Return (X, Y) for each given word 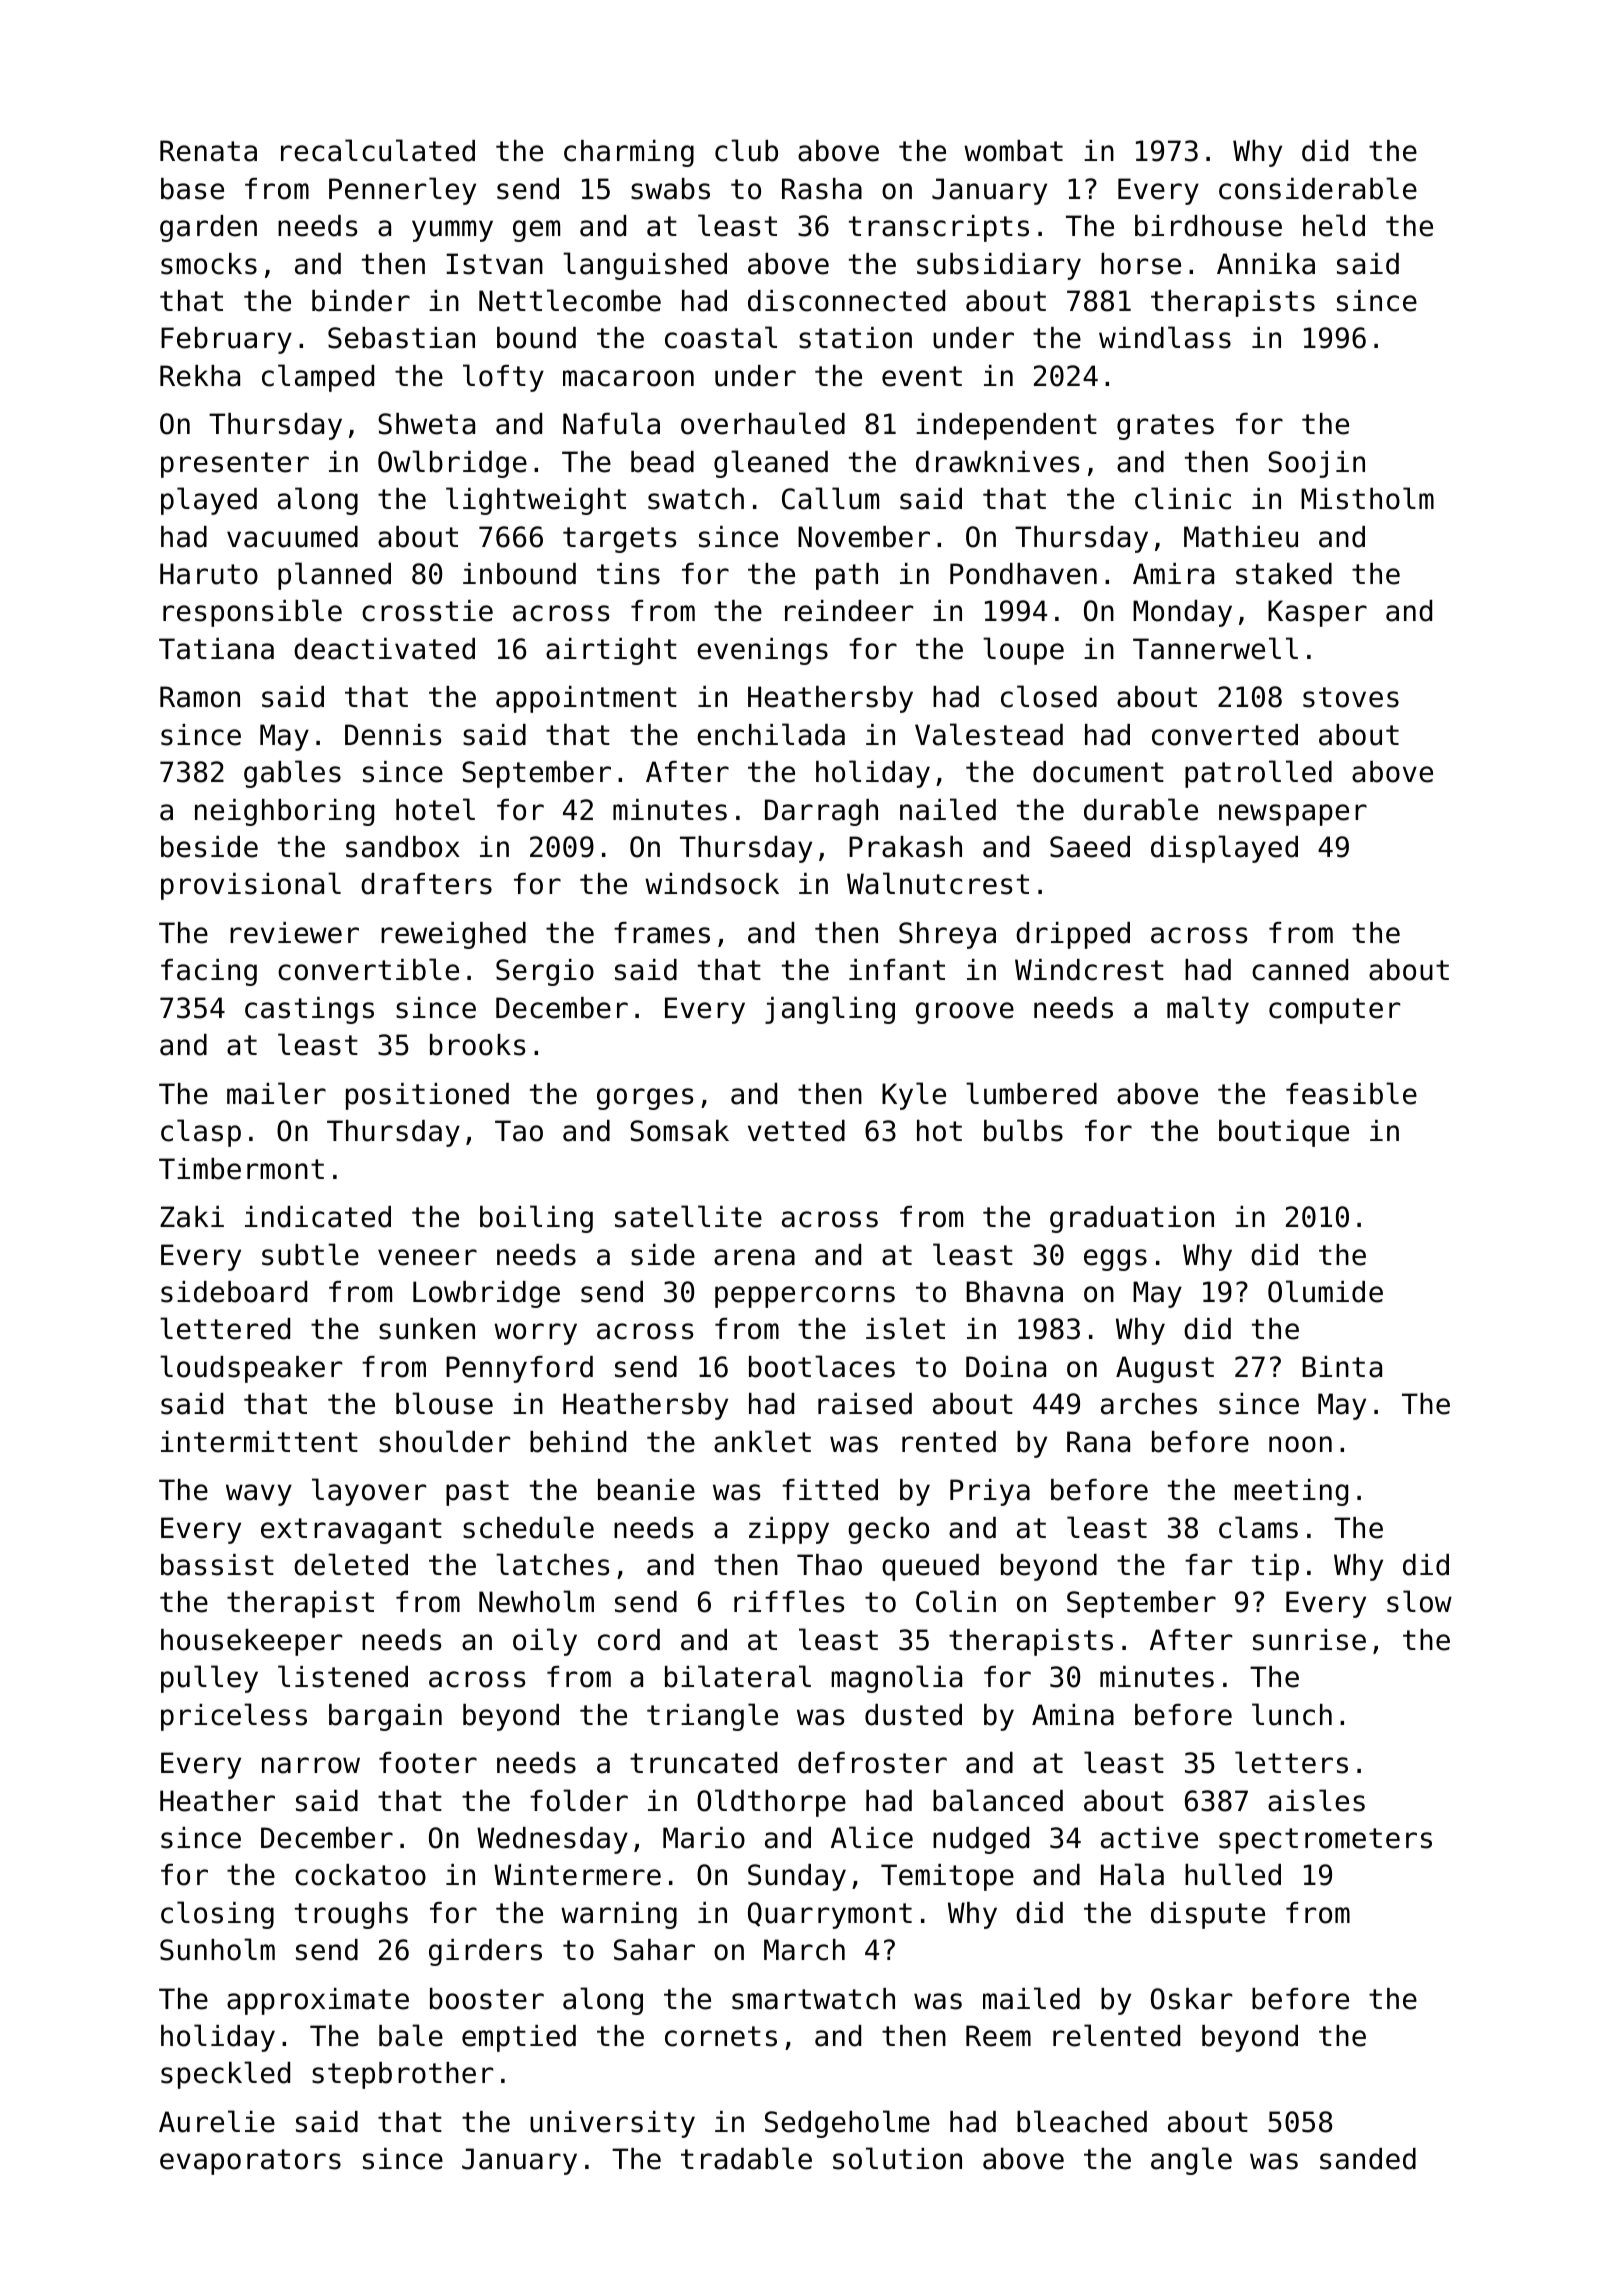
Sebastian (401, 338)
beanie (646, 1490)
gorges (645, 1099)
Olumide (1325, 1291)
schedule (528, 1527)
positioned (427, 1096)
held (1334, 225)
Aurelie (217, 2121)
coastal (721, 337)
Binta (1342, 1367)
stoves (1351, 697)
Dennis (393, 735)
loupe (1023, 651)
